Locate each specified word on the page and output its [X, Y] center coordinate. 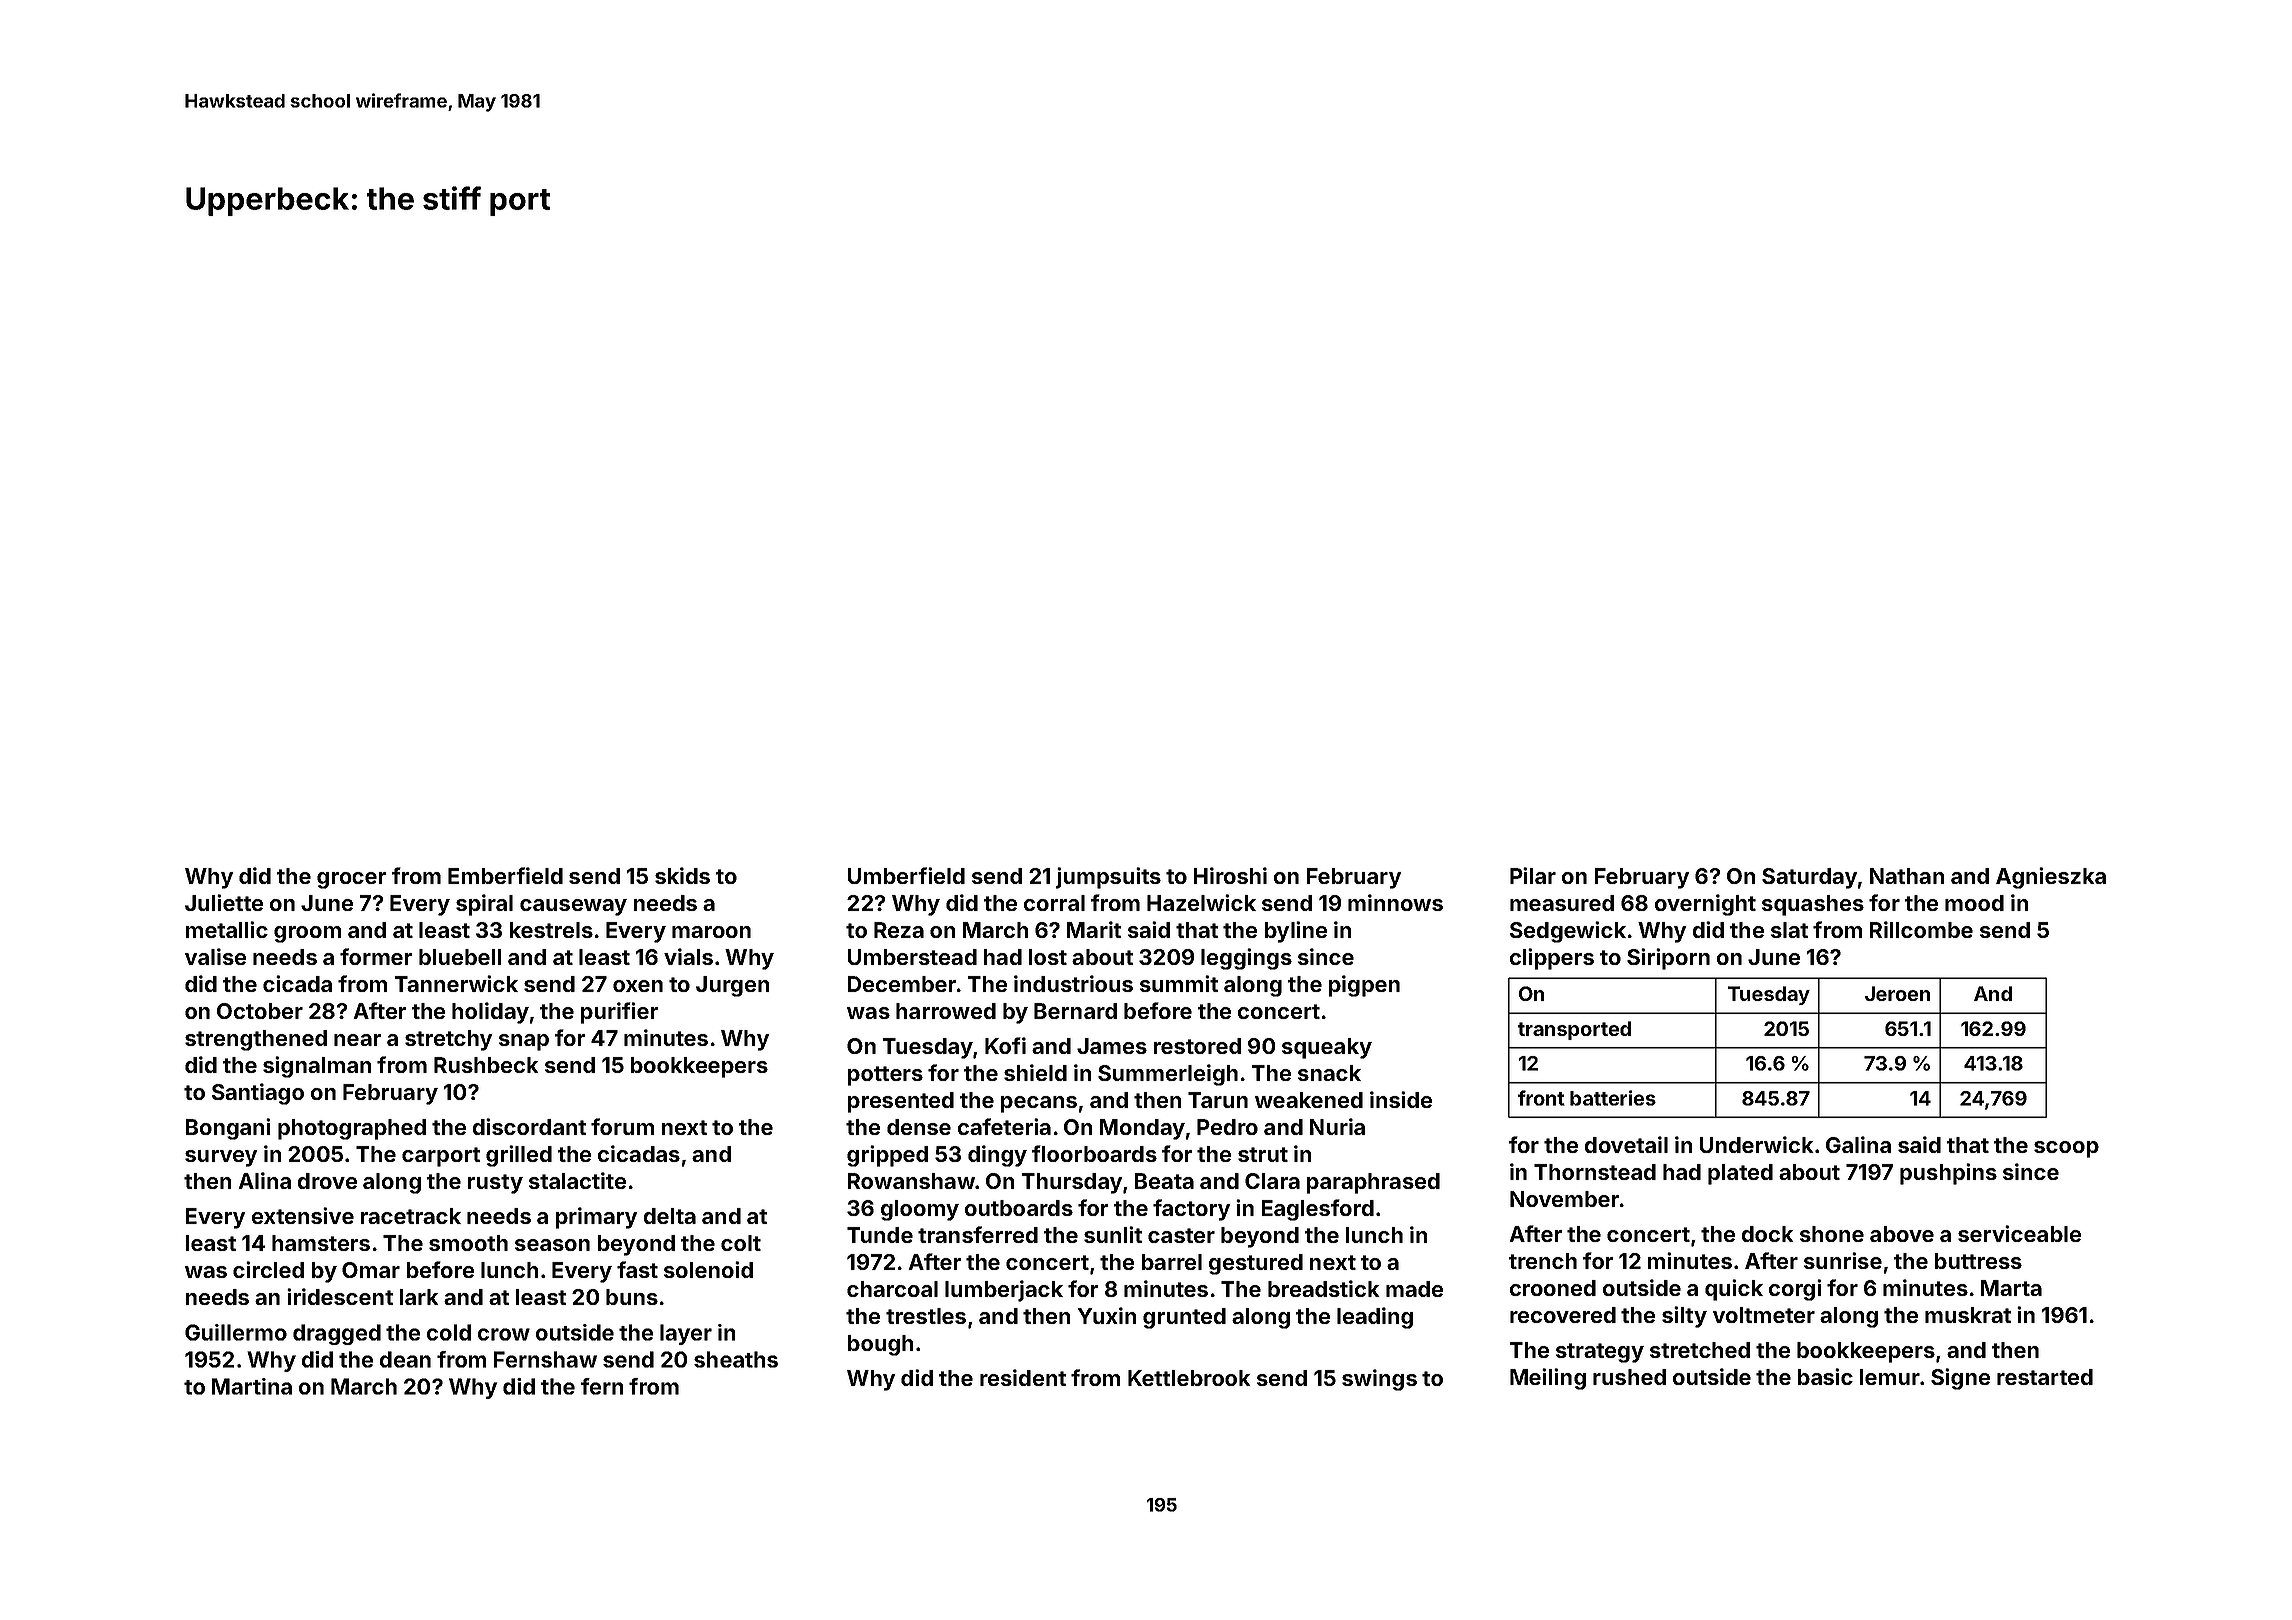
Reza [899, 930]
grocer [351, 880]
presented [901, 1102]
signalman [317, 1067]
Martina [252, 1386]
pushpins [1948, 1174]
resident [1023, 1377]
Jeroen [1897, 993]
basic [1825, 1376]
